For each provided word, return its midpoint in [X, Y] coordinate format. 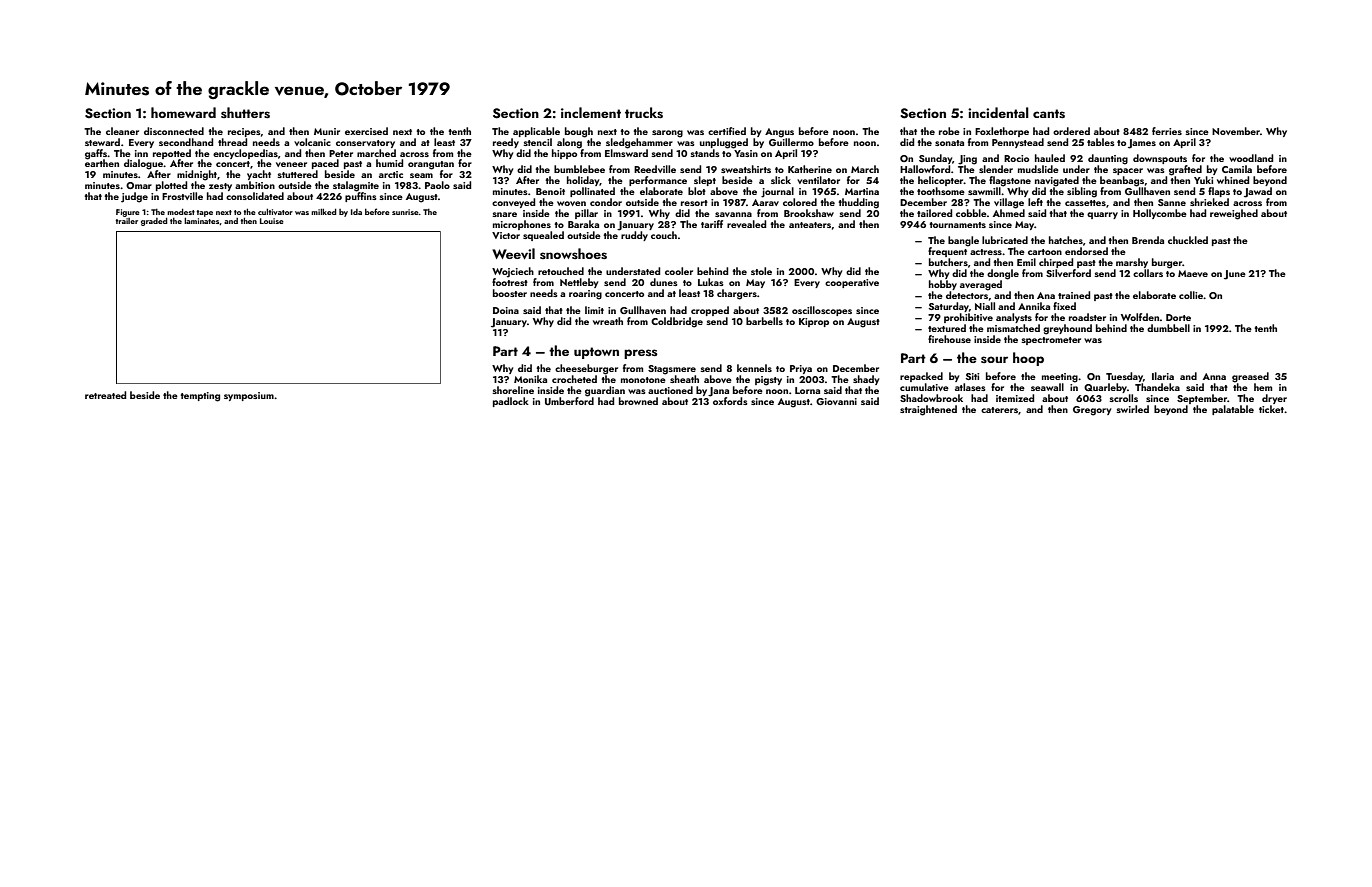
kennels [754, 368]
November [1236, 131]
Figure [128, 213]
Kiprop [814, 322]
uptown [596, 353]
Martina [862, 191]
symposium [249, 396]
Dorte [1178, 317]
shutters [245, 112]
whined [1233, 180]
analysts [1014, 318]
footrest [510, 282]
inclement [591, 112]
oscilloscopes [822, 311]
